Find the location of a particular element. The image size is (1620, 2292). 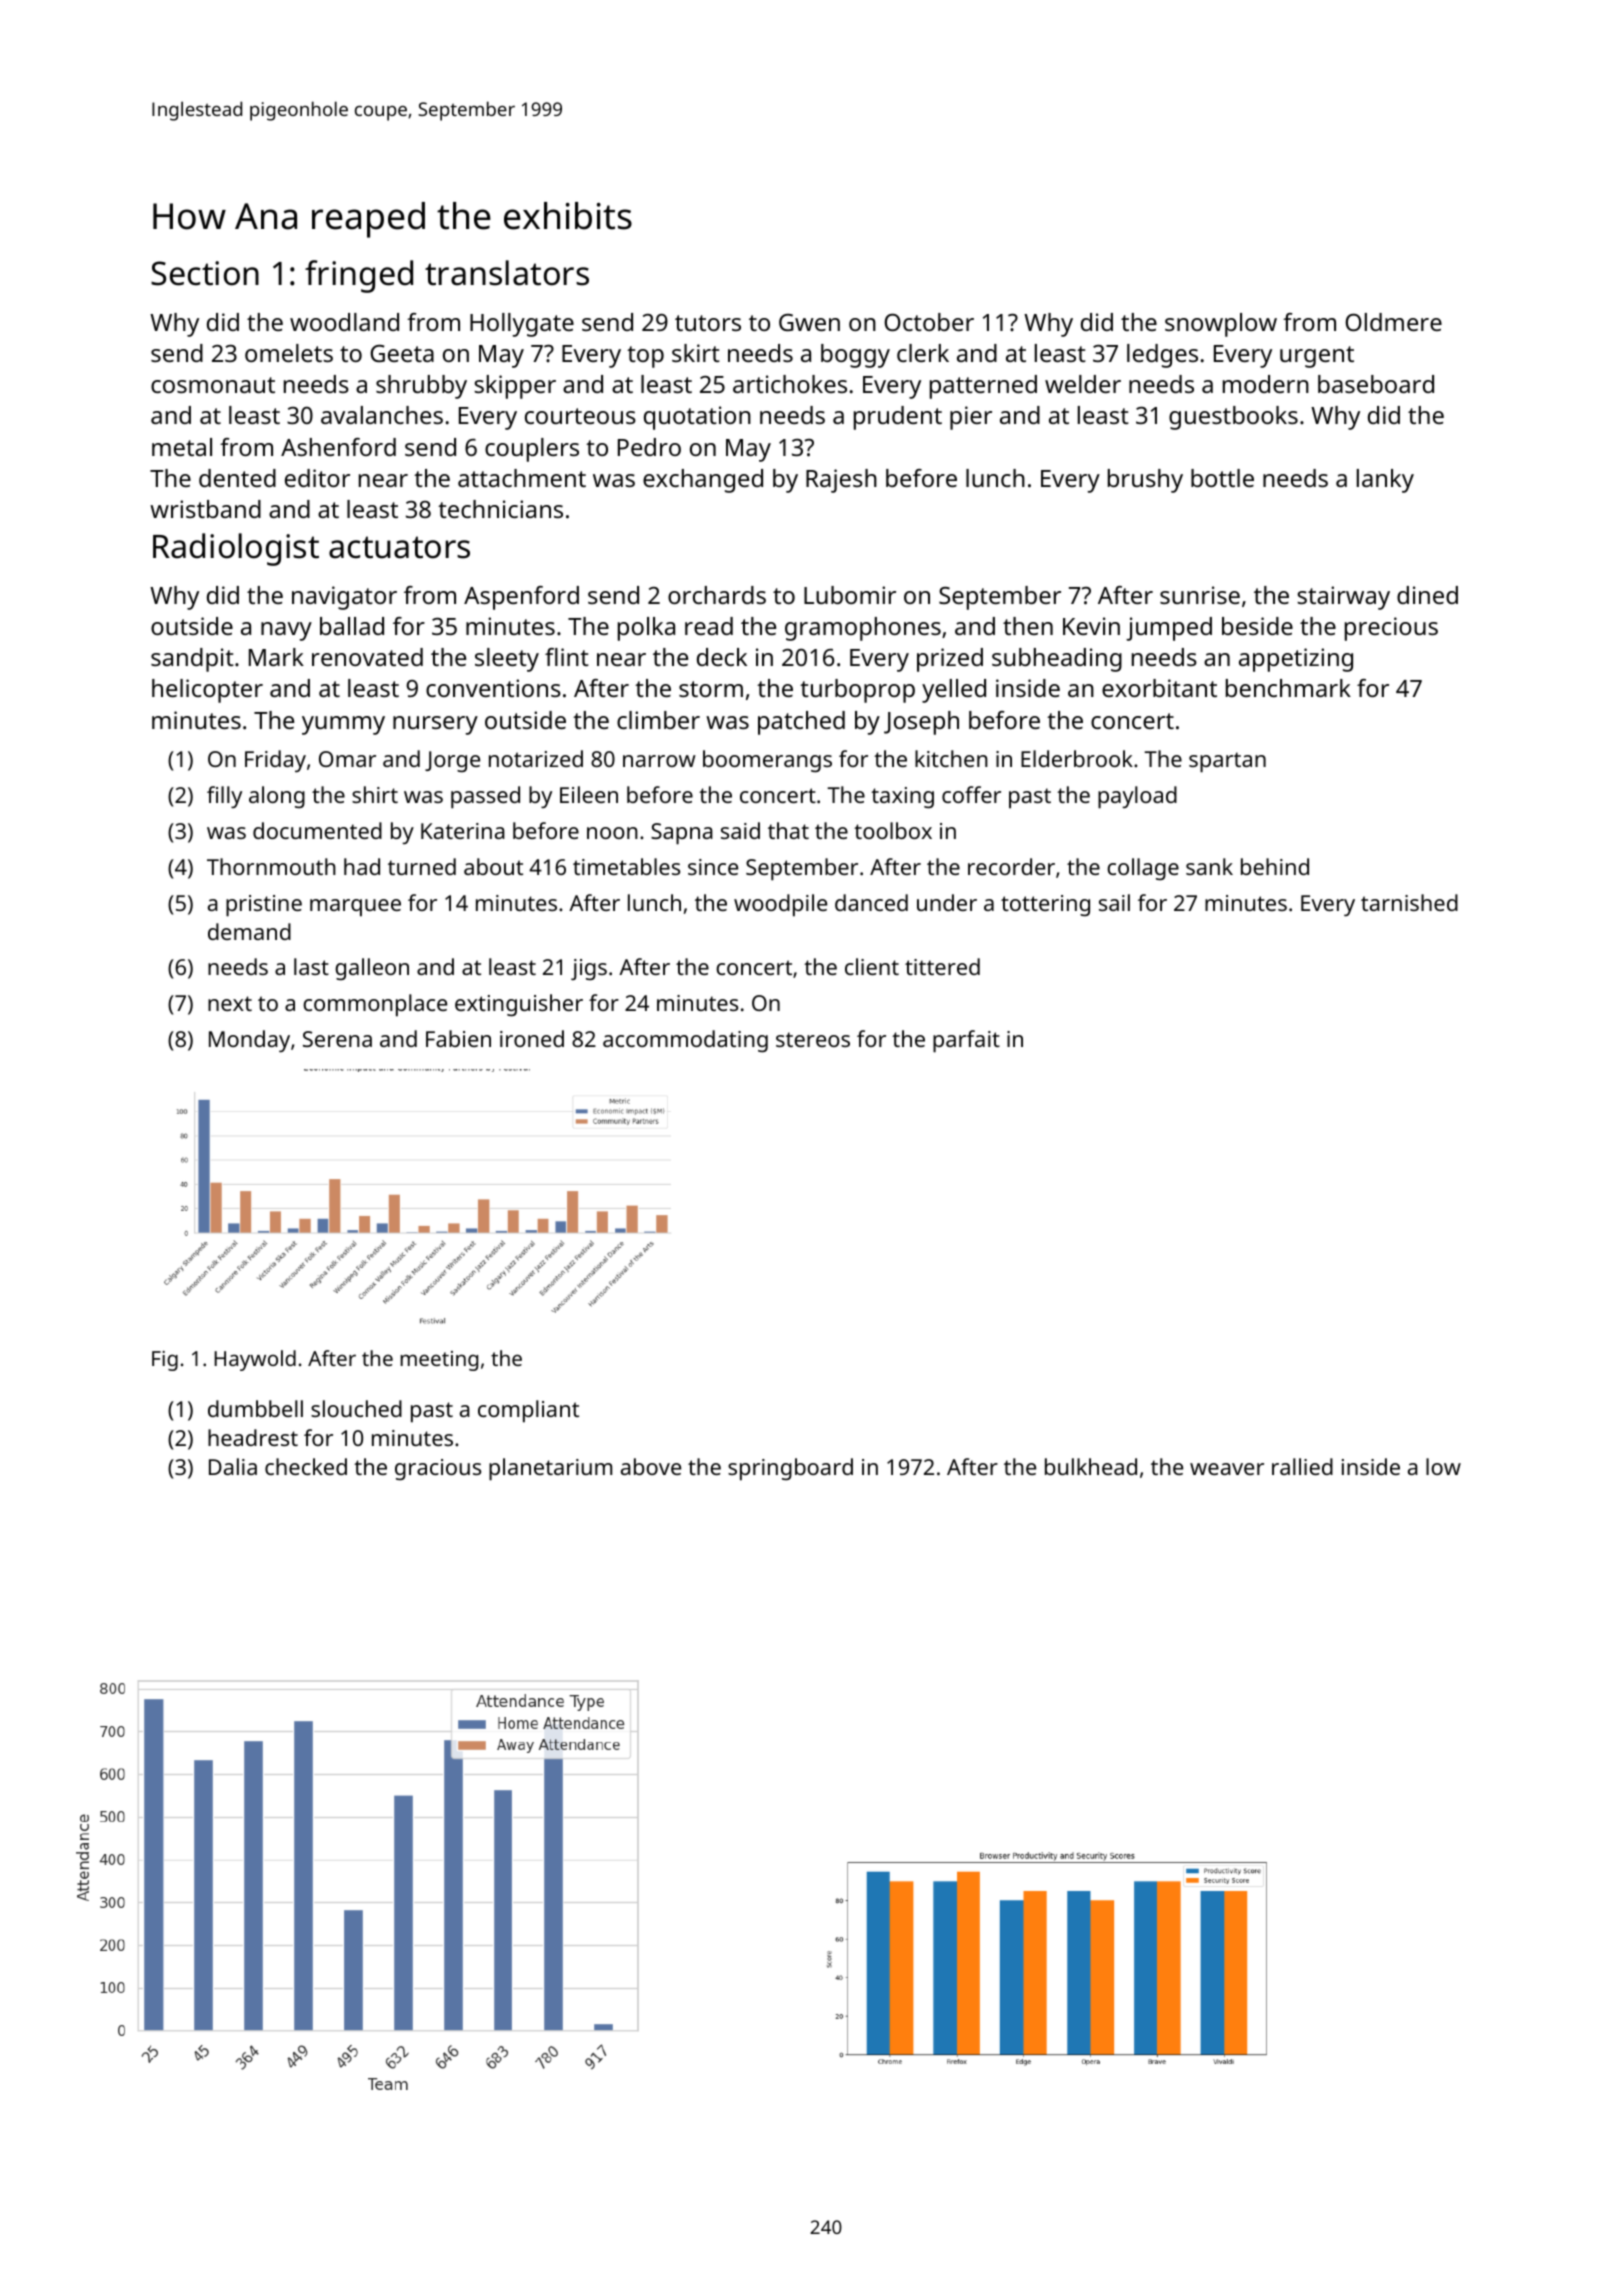

Gwen is located at coordinates (809, 322).
